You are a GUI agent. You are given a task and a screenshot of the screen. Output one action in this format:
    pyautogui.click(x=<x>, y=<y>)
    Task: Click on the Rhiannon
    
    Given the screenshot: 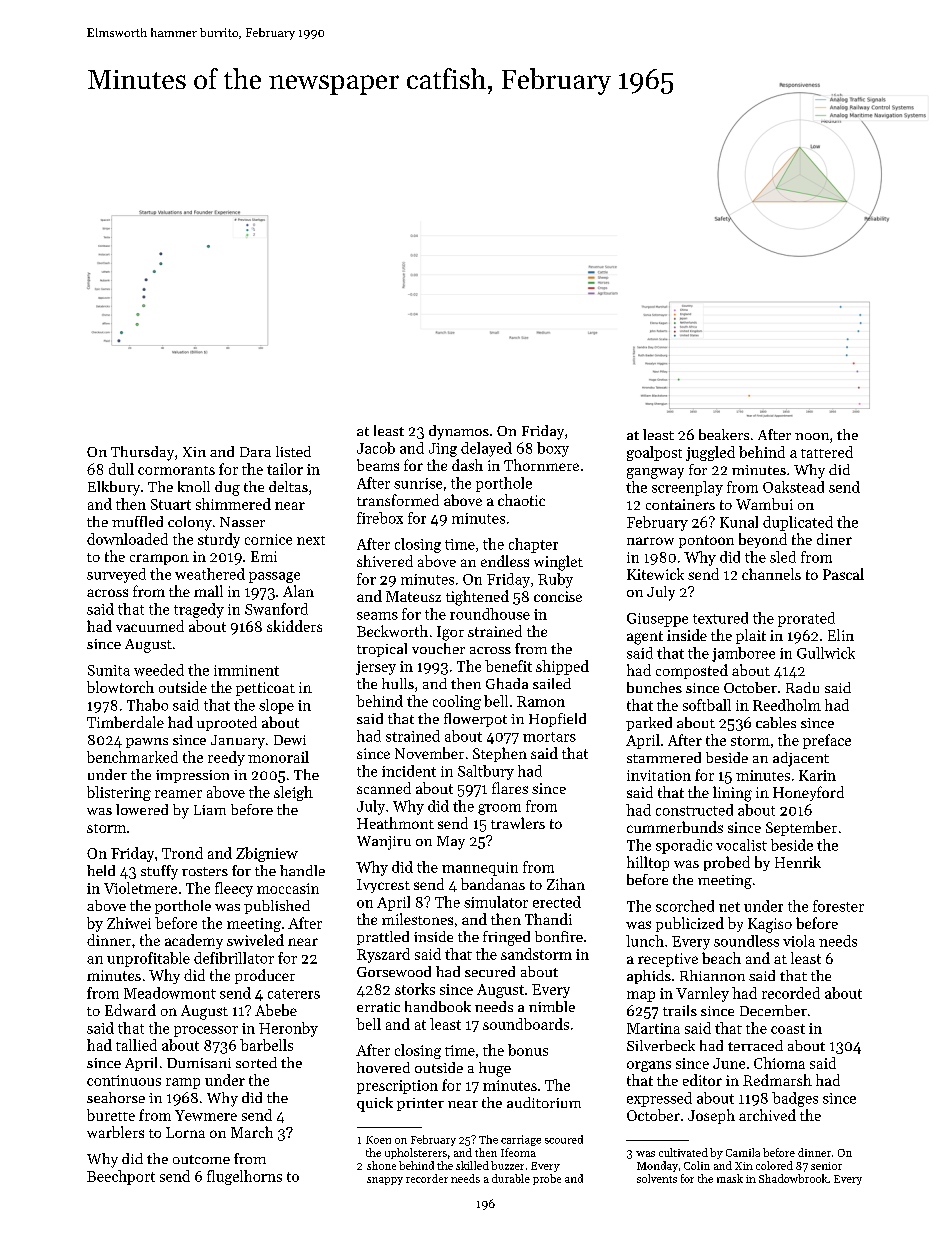 What is the action you would take?
    pyautogui.click(x=712, y=975)
